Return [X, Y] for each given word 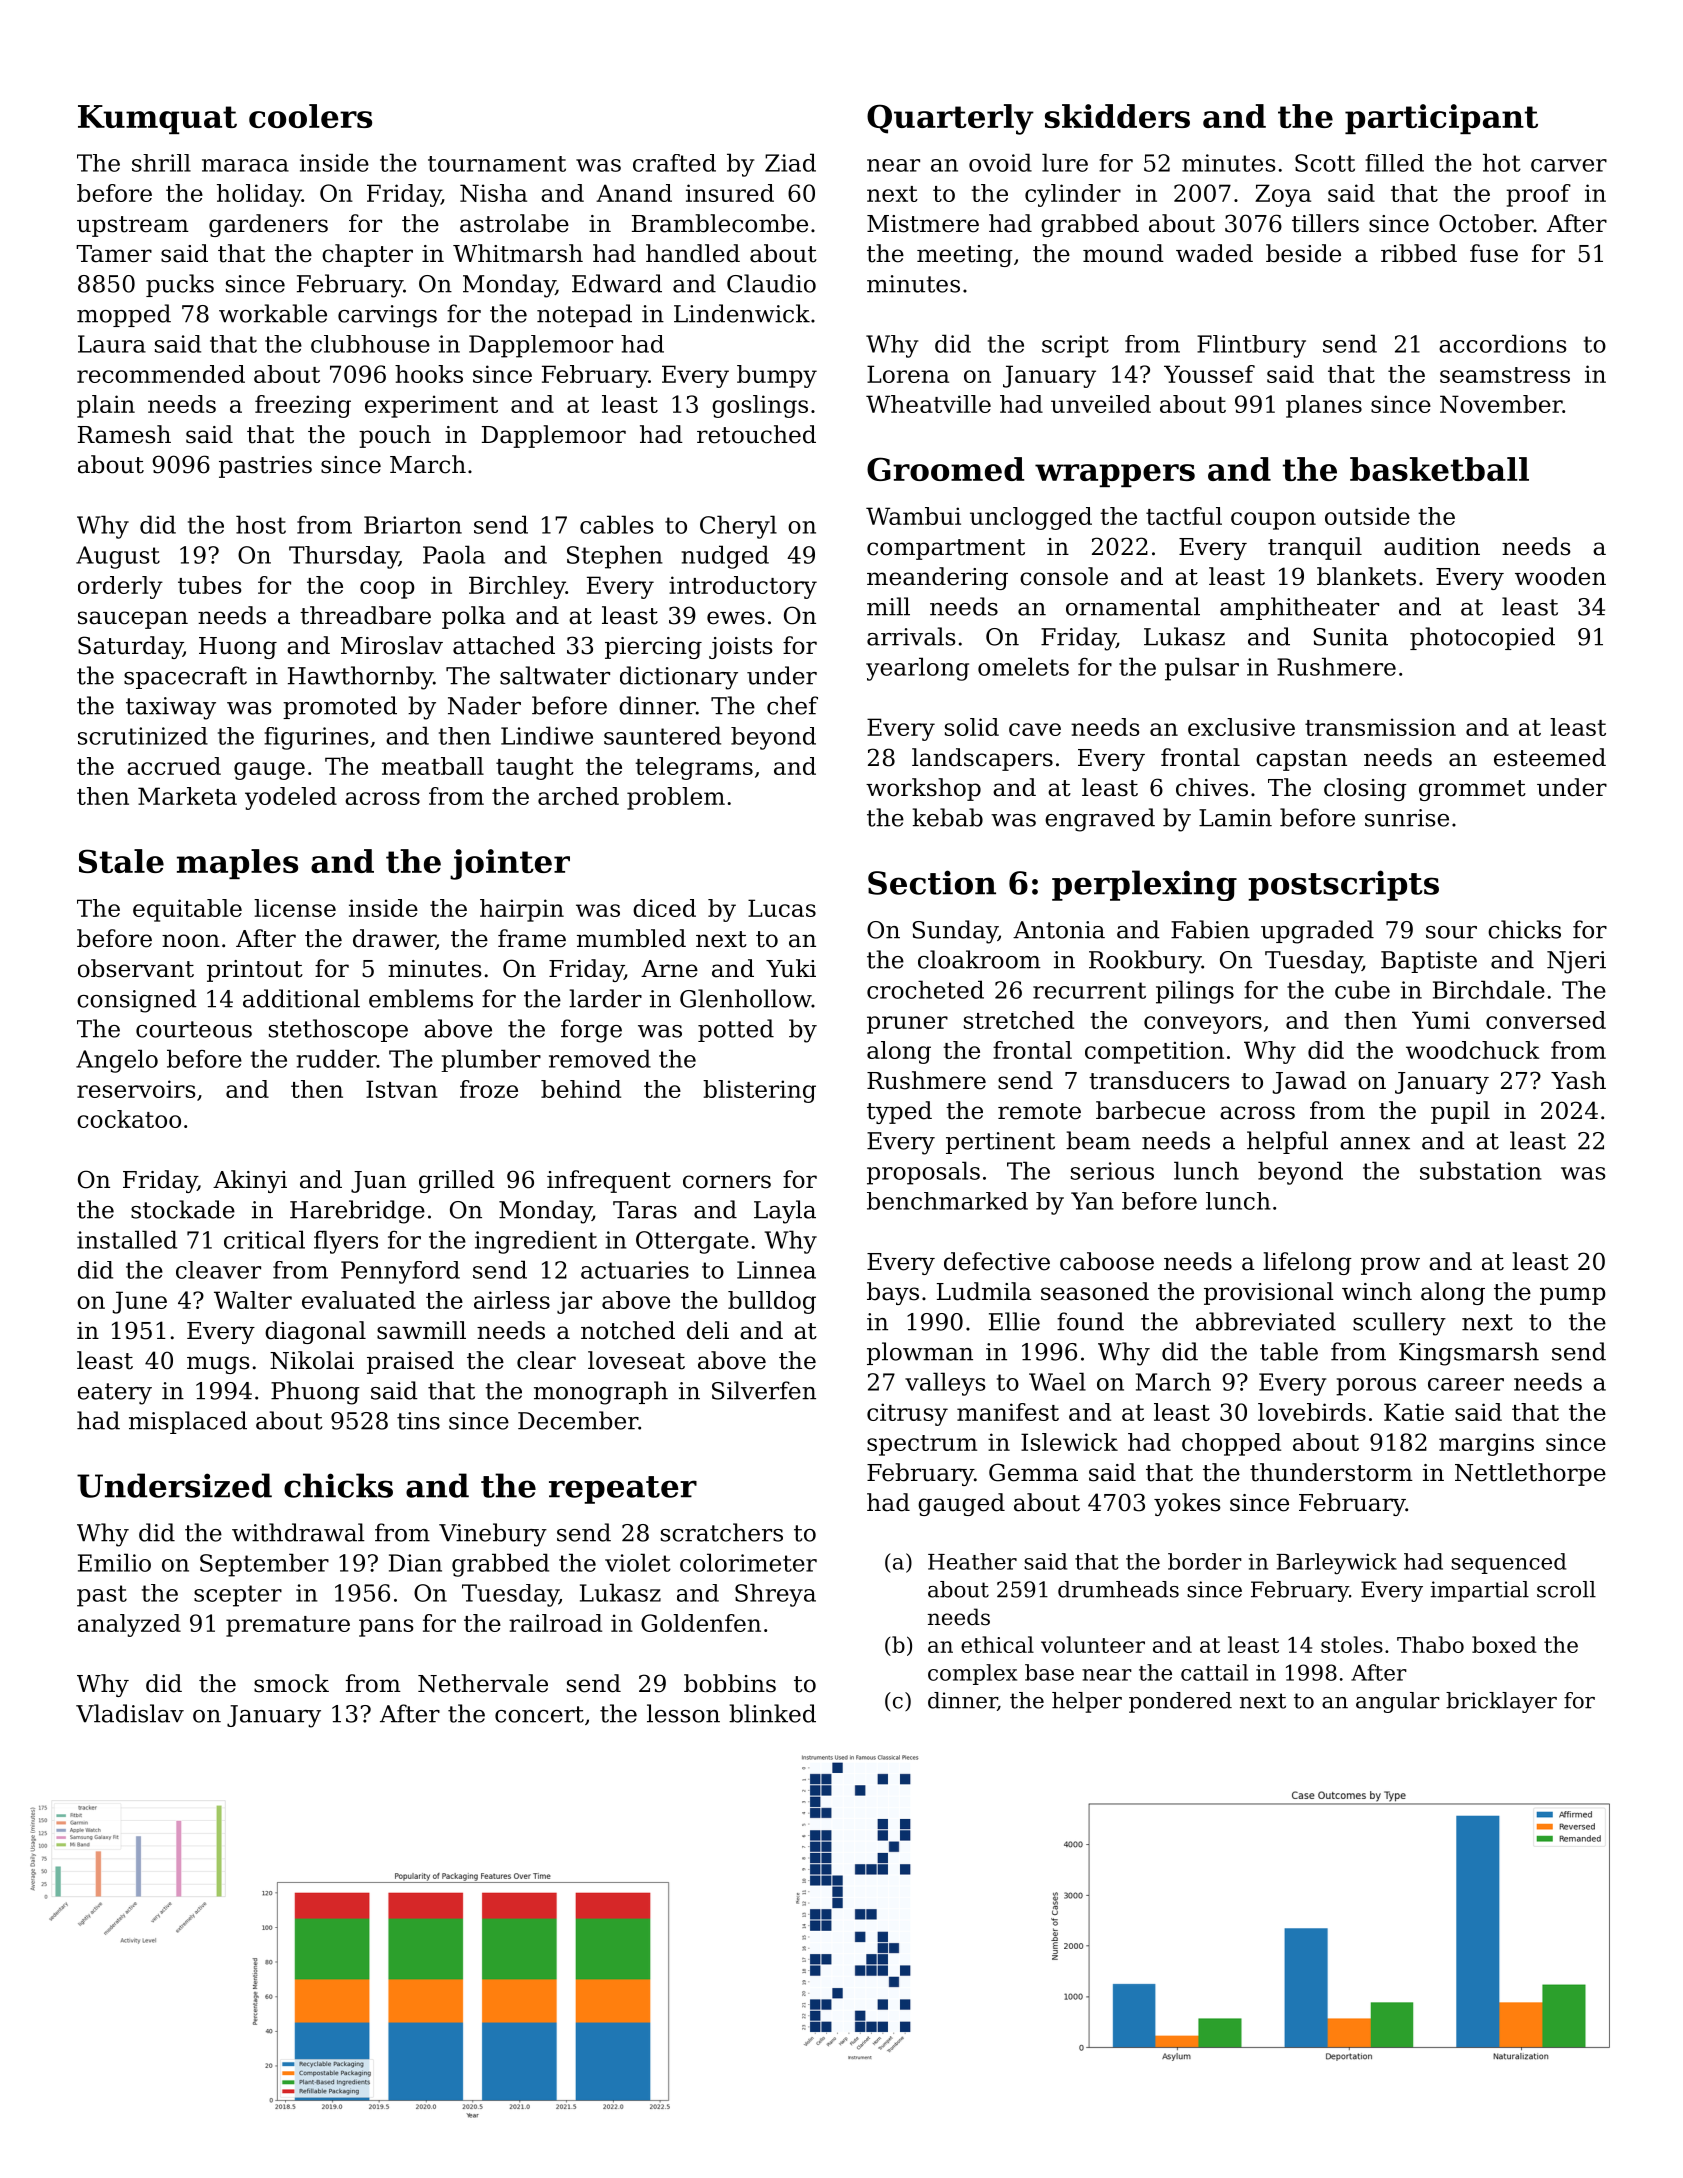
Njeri [1576, 962]
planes [1324, 406]
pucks [180, 285]
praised [410, 1362]
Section [932, 882]
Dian [415, 1563]
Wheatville [928, 404]
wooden [1560, 576]
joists [741, 648]
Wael [1057, 1381]
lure [1065, 162]
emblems [421, 998]
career [1466, 1384]
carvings [387, 316]
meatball [433, 766]
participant [1441, 119]
